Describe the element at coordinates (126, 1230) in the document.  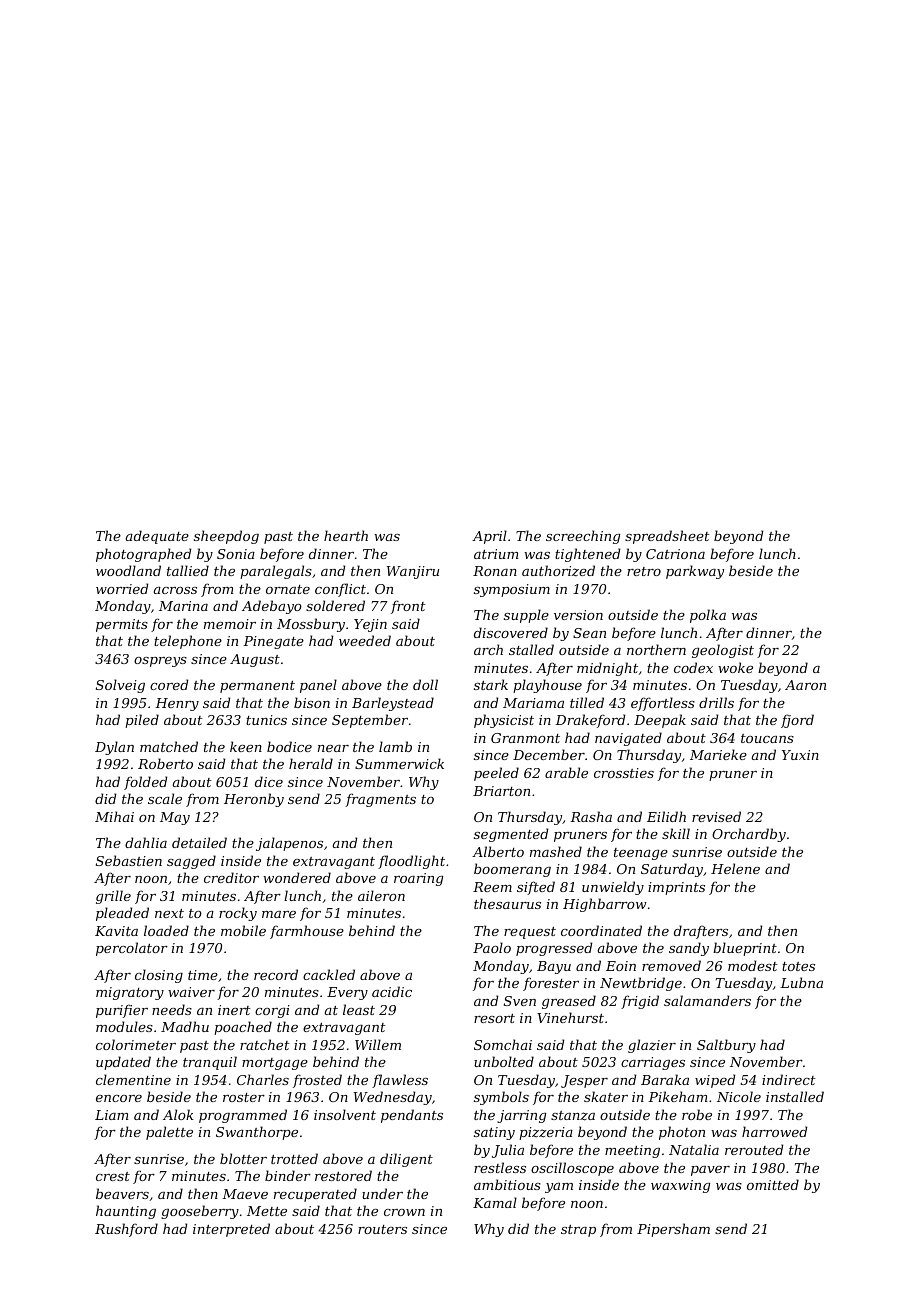
I see `Rushford` at that location.
